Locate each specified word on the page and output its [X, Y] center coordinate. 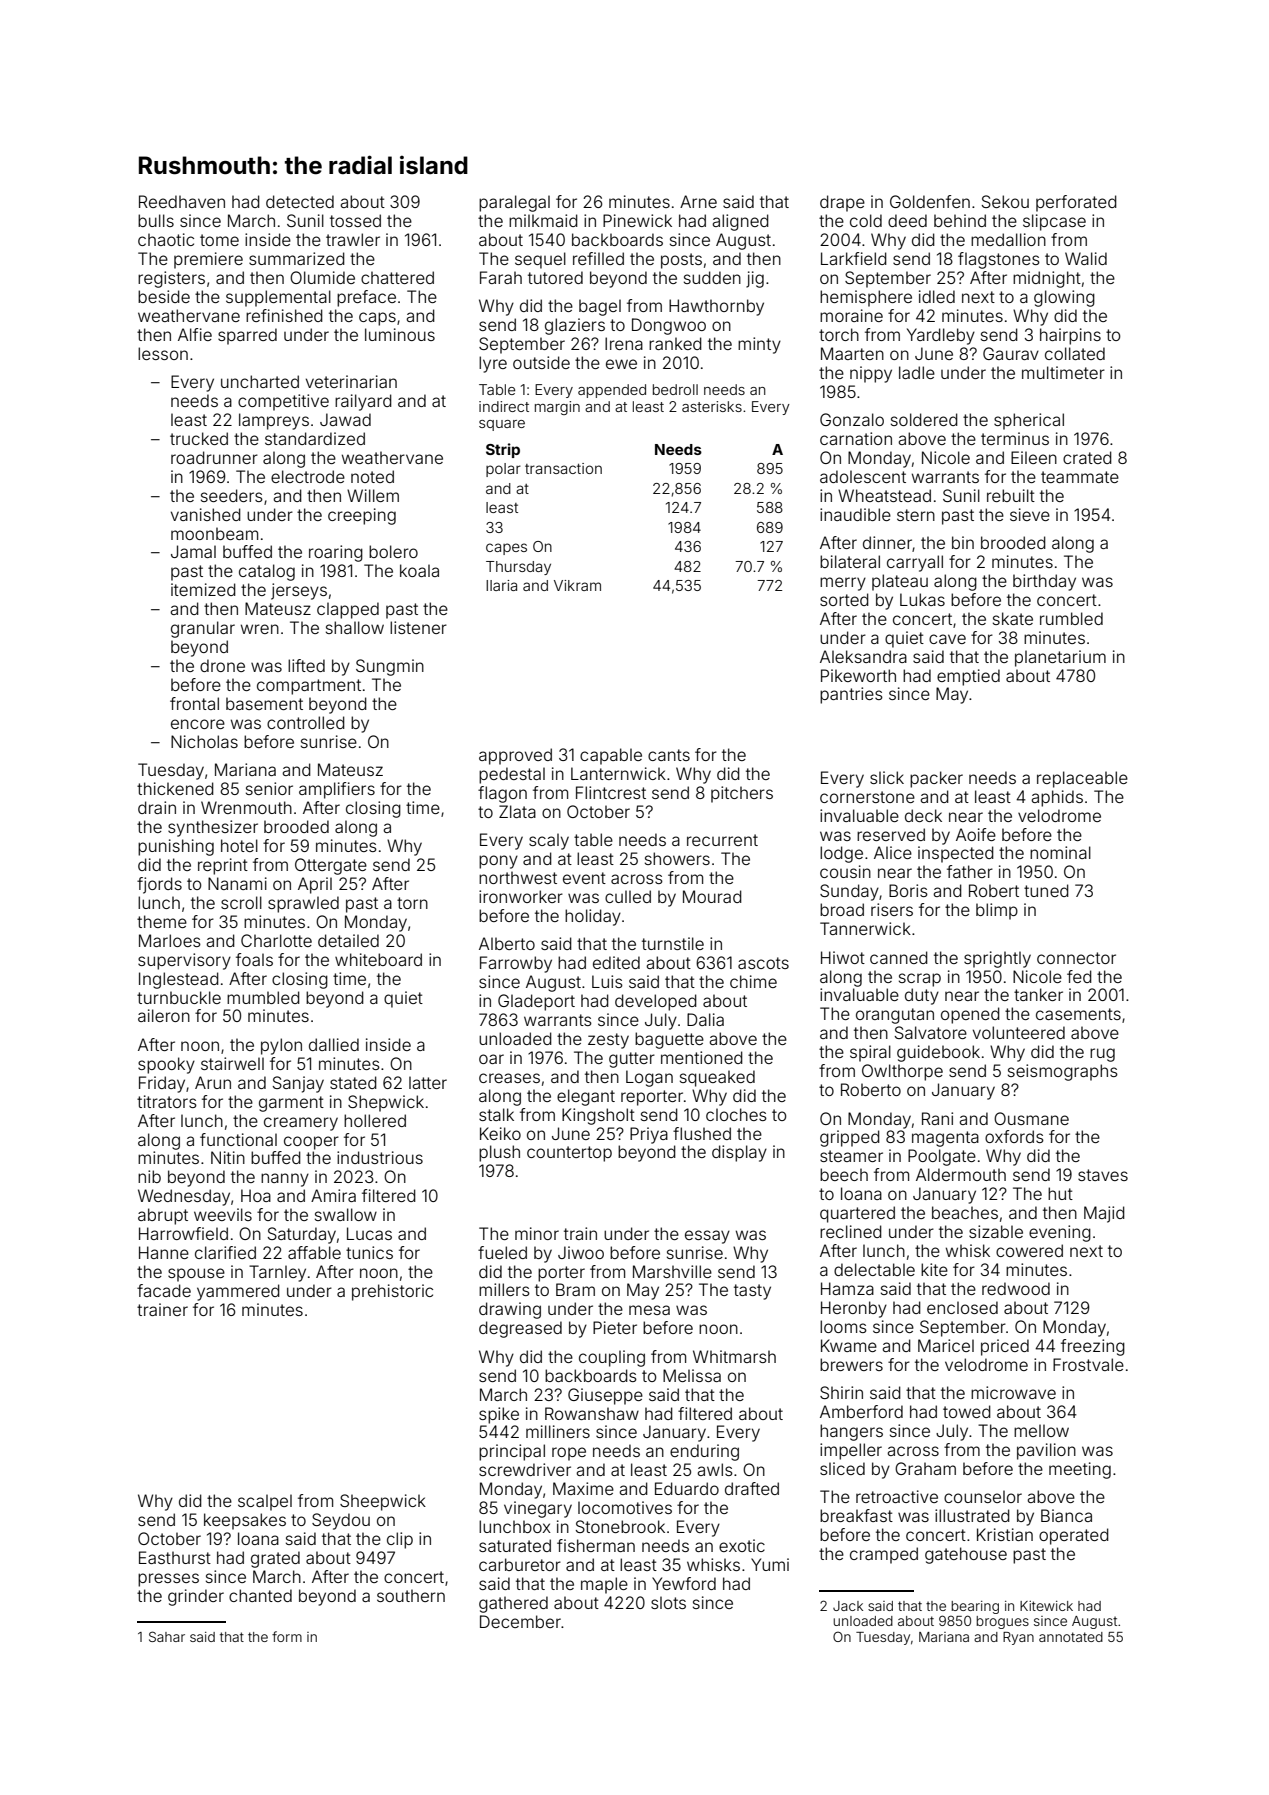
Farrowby [516, 964]
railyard [363, 402]
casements [1078, 1014]
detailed [348, 940]
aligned [740, 222]
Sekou [1005, 201]
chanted [260, 1595]
